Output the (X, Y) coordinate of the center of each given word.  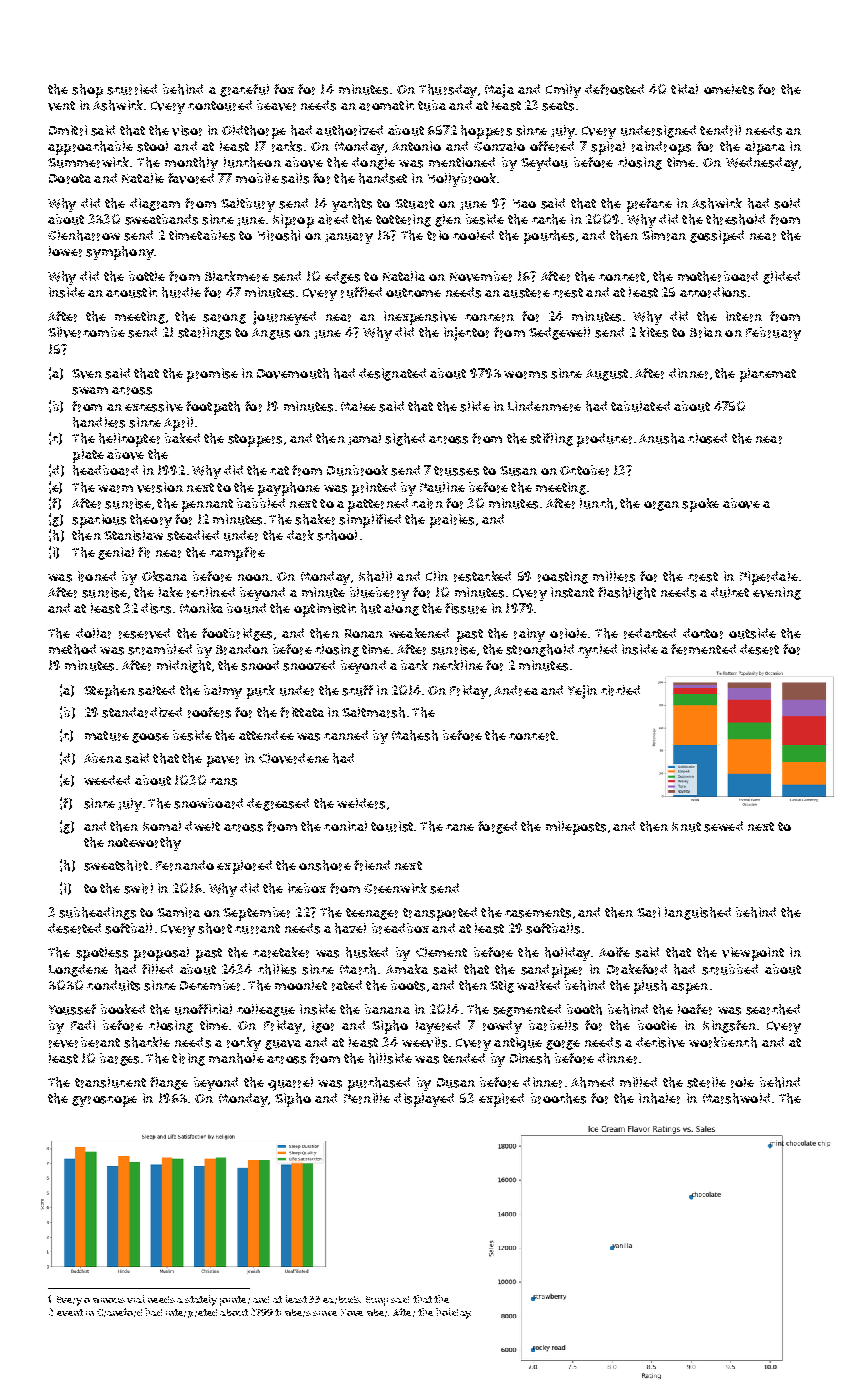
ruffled (361, 292)
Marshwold (736, 1098)
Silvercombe (86, 332)
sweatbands (161, 219)
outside (752, 633)
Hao (524, 203)
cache (549, 219)
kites (654, 332)
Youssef (72, 1009)
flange (169, 1083)
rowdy (502, 1027)
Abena (103, 758)
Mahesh (415, 735)
